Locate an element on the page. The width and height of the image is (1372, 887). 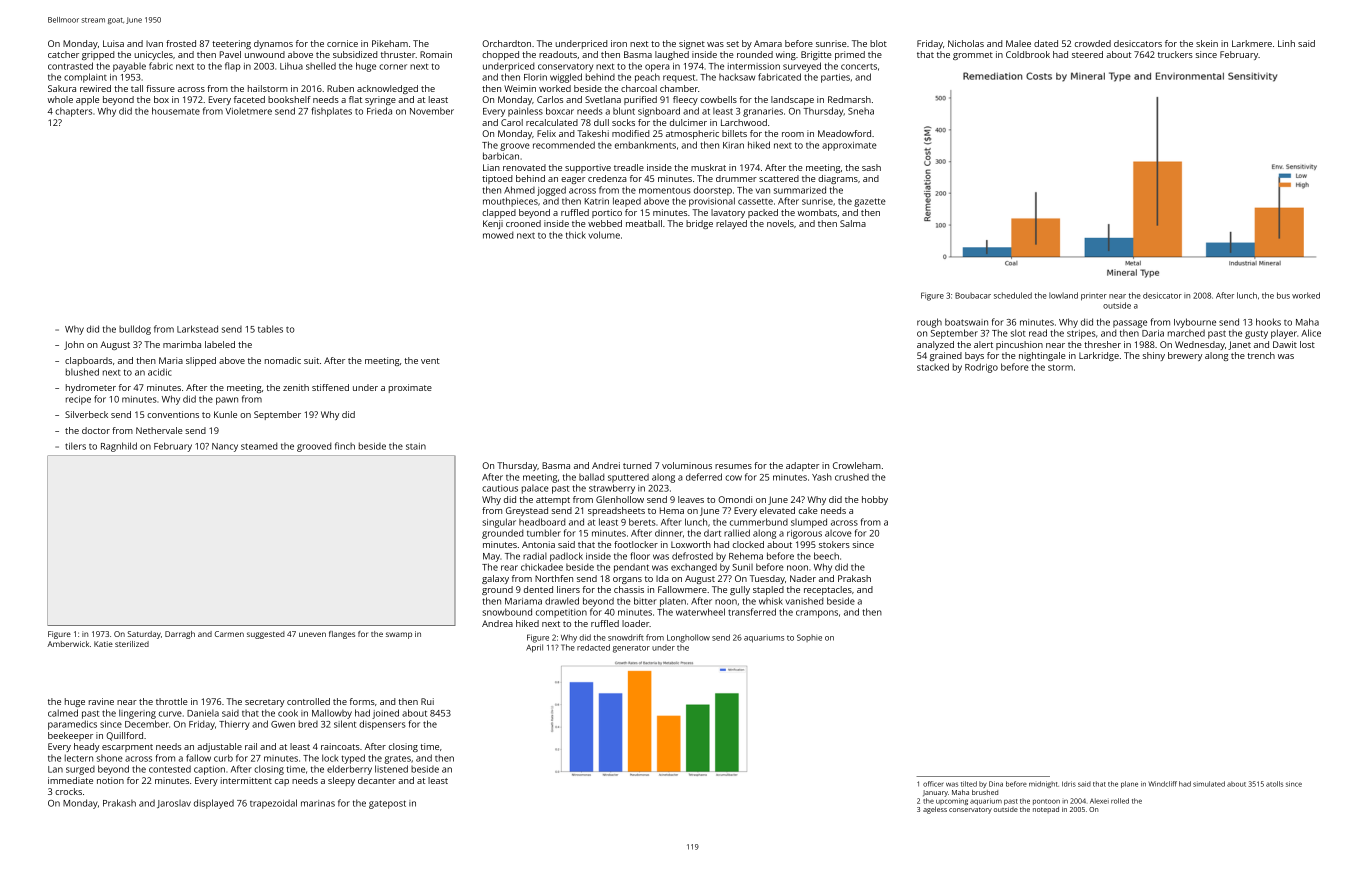
gazette is located at coordinates (870, 202).
